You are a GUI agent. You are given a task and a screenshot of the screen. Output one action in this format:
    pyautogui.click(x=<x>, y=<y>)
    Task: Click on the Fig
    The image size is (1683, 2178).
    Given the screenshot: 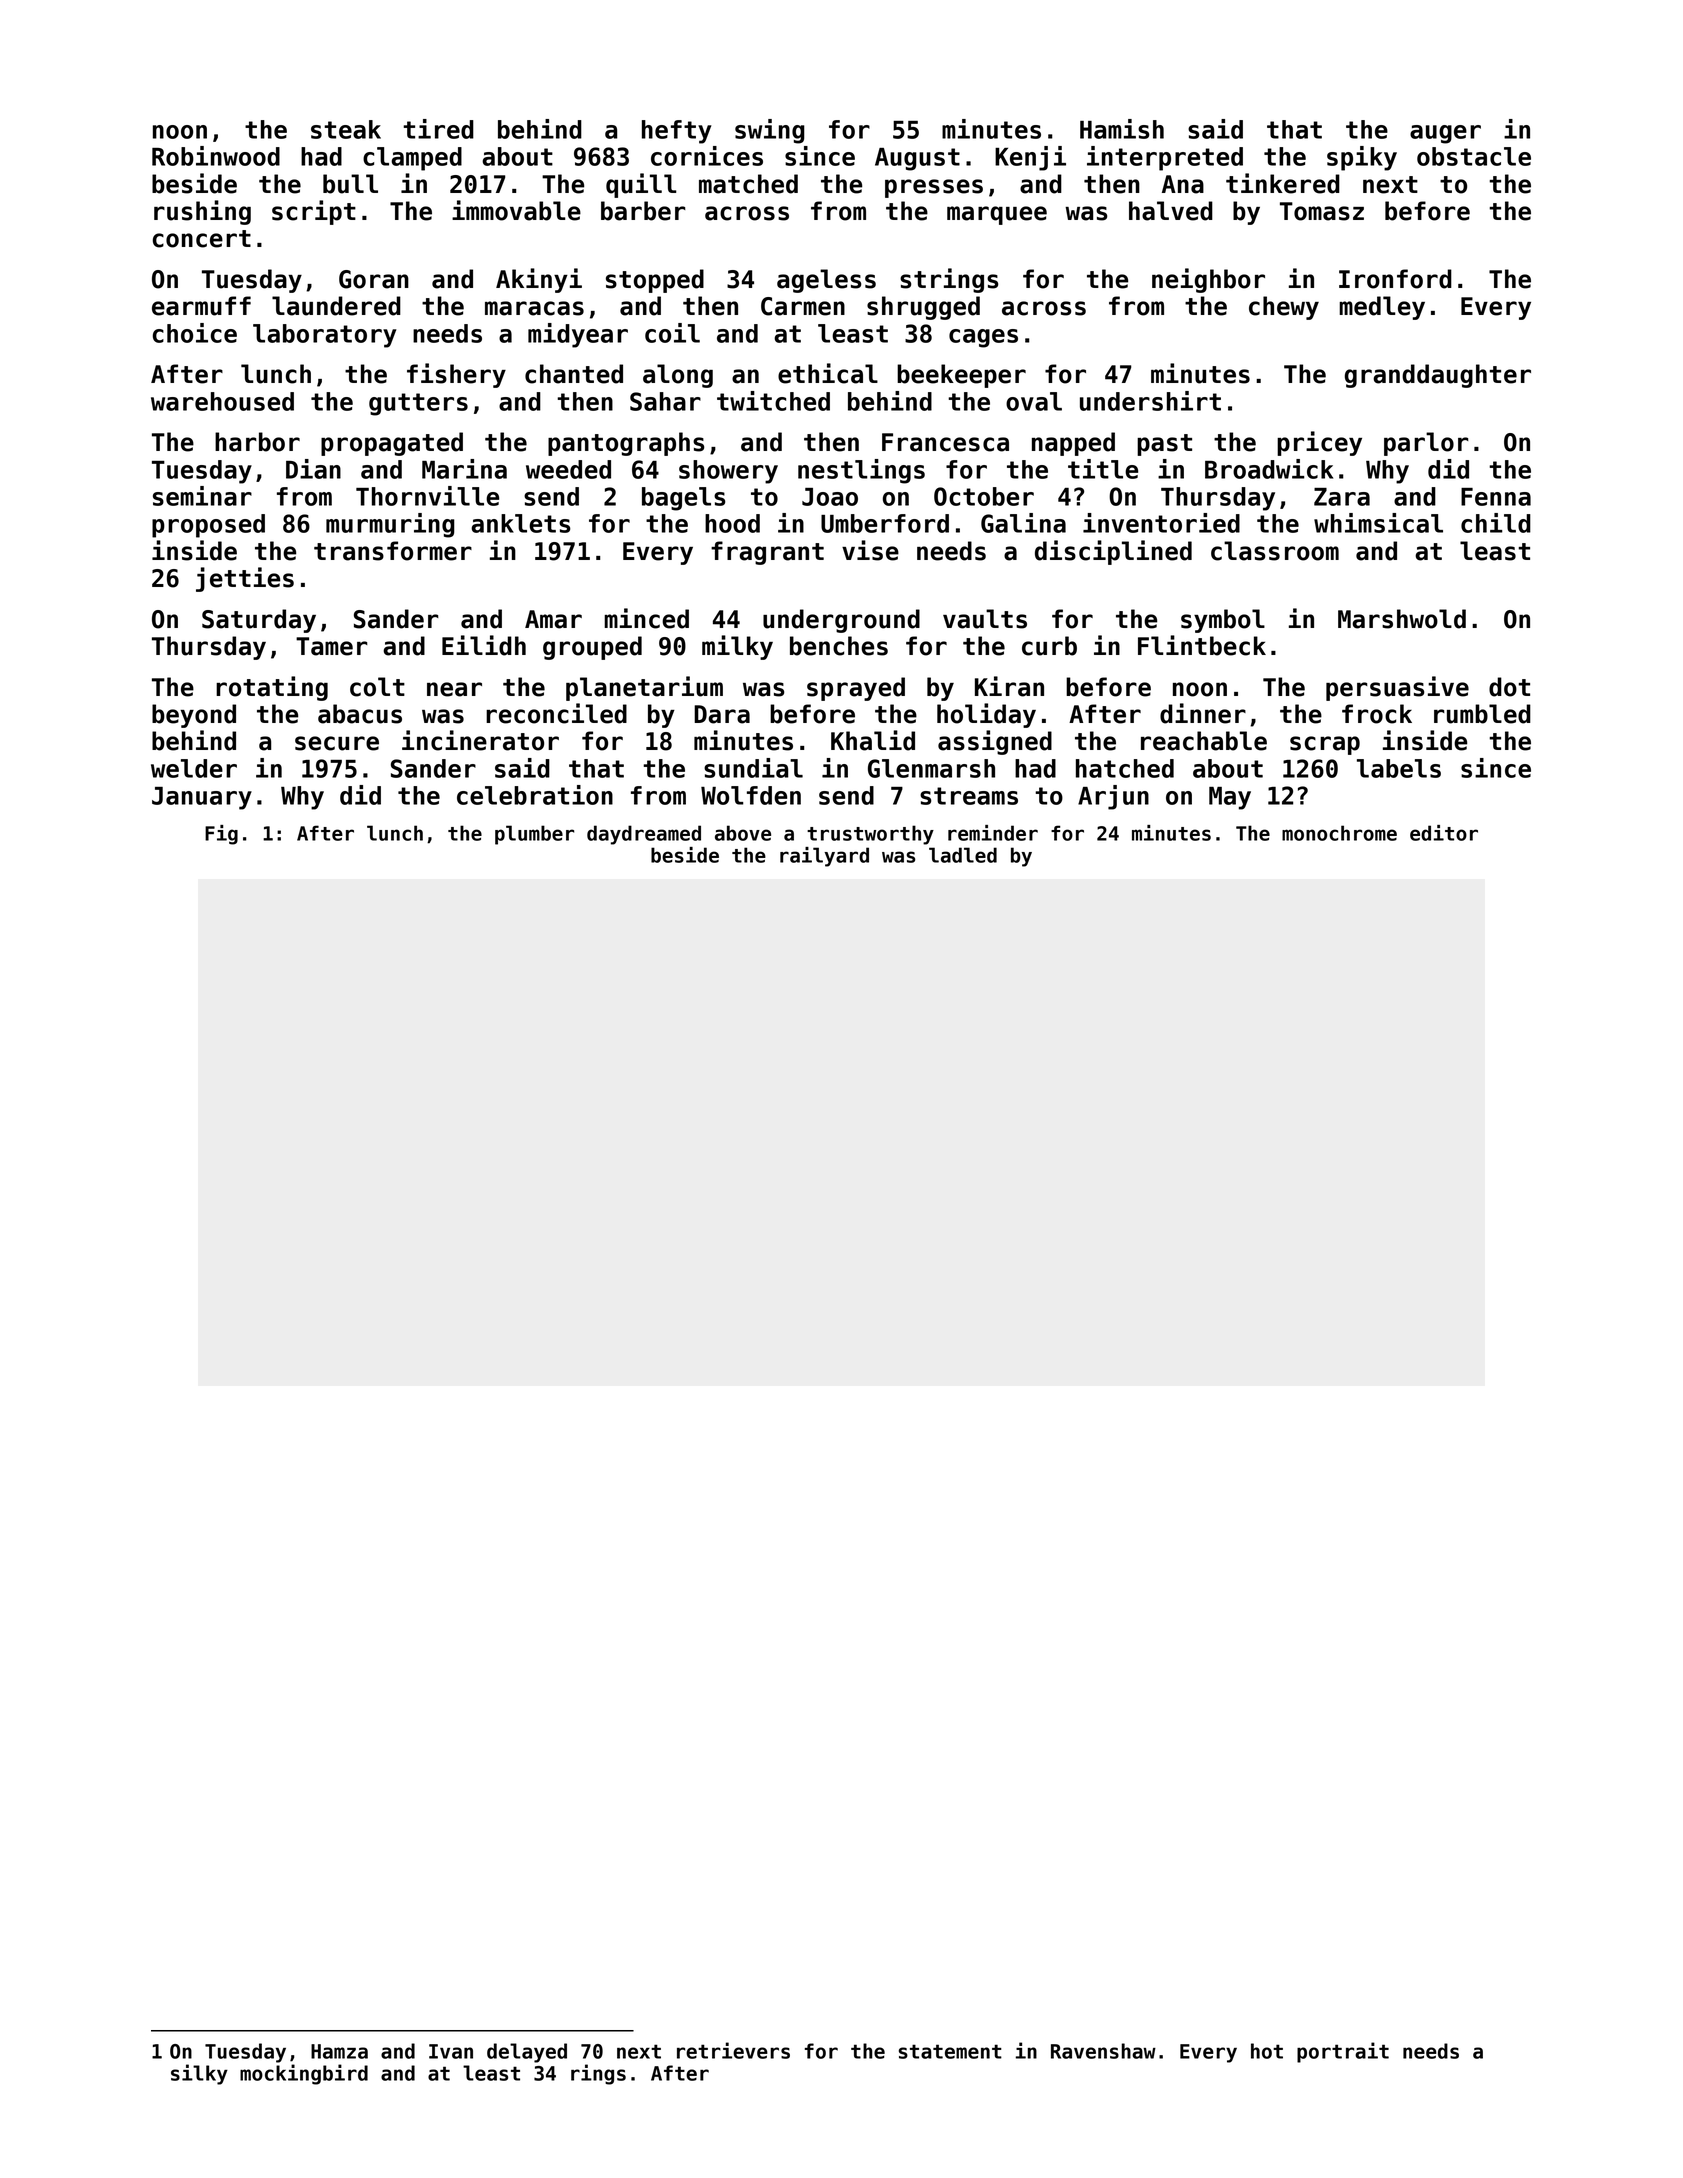 What is the action you would take?
    pyautogui.click(x=221, y=835)
